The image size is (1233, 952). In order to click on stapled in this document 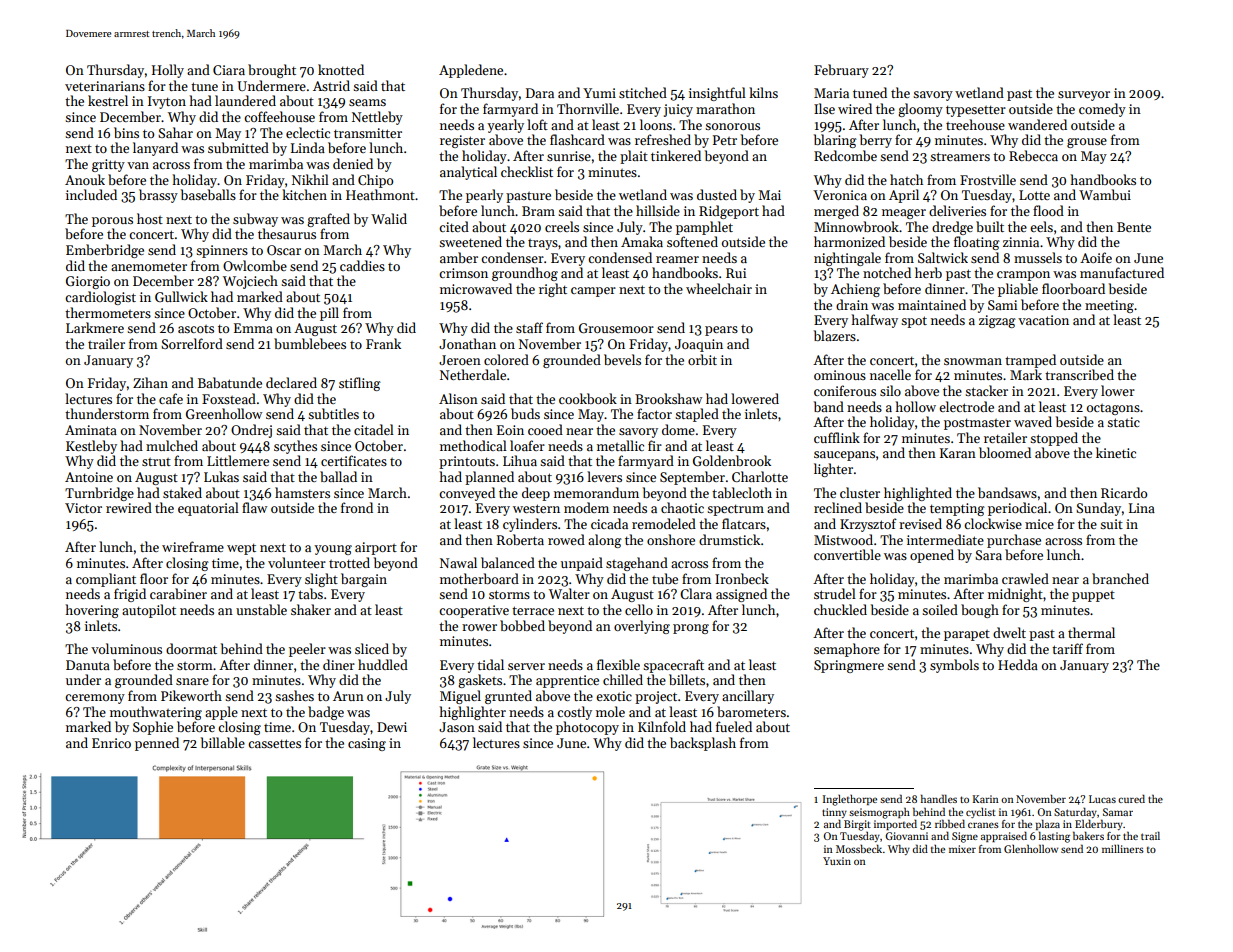, I will do `click(697, 415)`.
